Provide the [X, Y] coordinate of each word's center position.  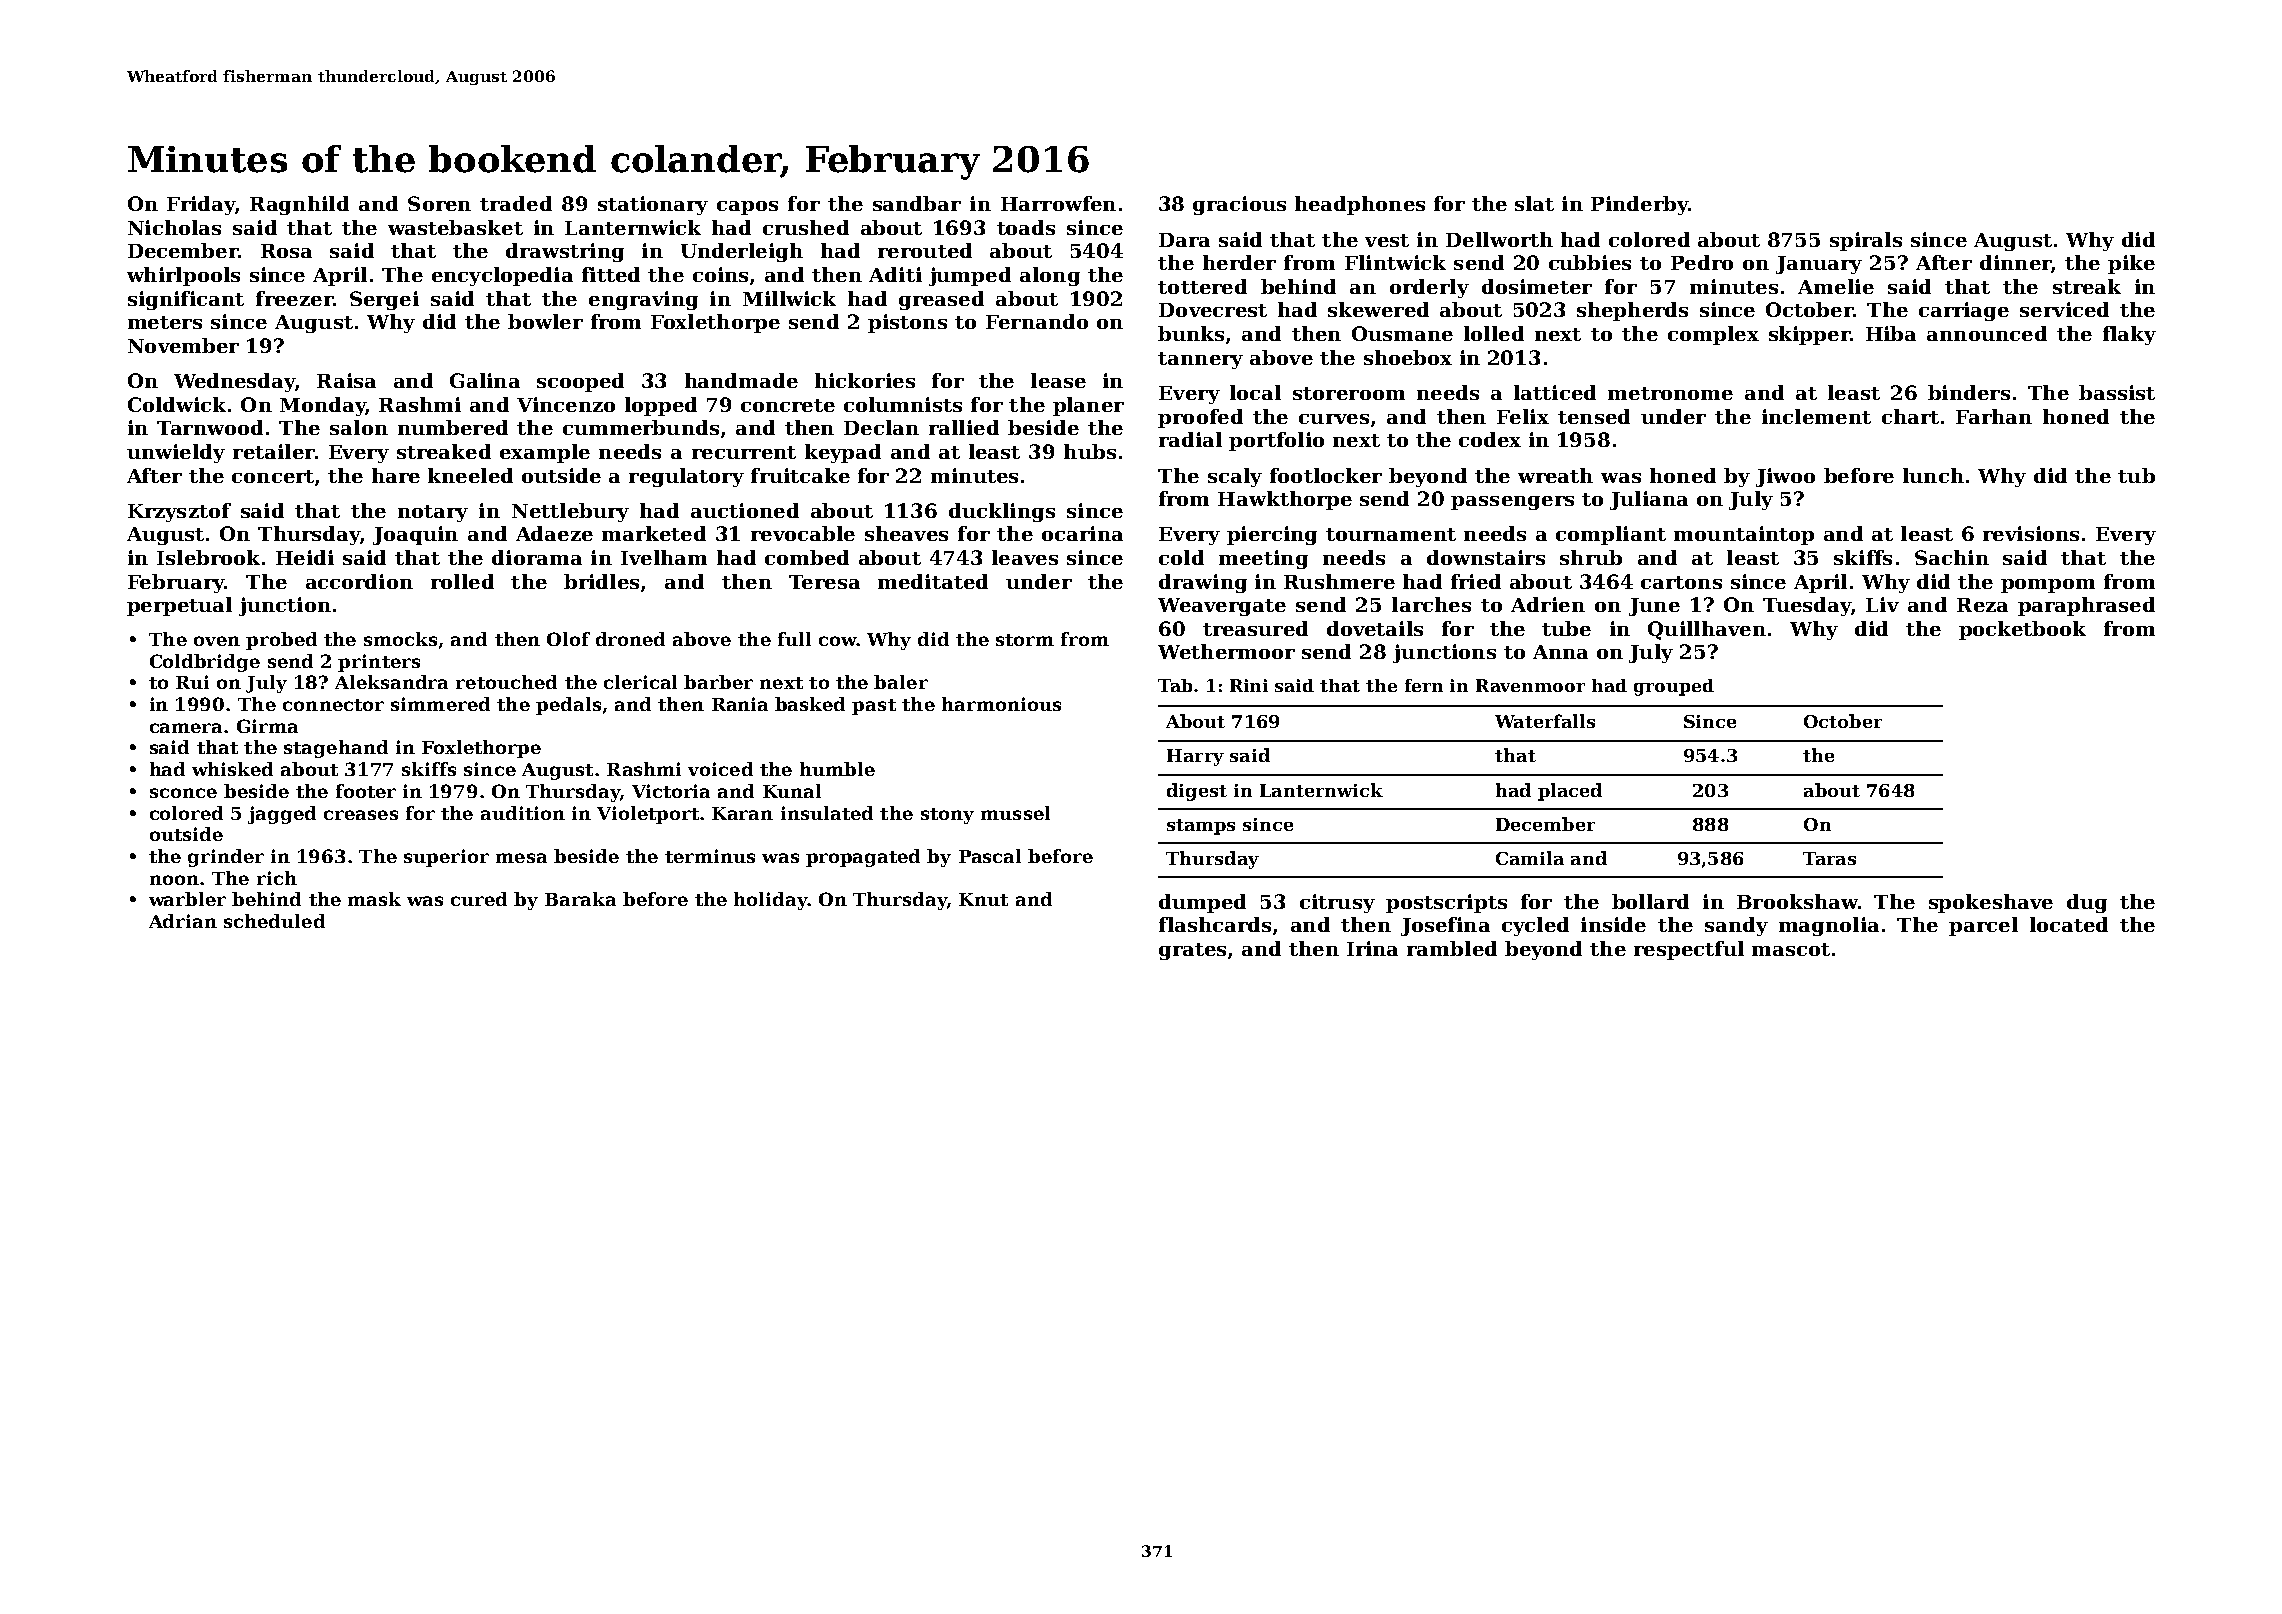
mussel [1015, 813]
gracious [1239, 205]
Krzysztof [179, 512]
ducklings [1002, 512]
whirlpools [183, 276]
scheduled [274, 921]
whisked [232, 769]
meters [165, 322]
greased [941, 300]
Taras [1829, 858]
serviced [2064, 309]
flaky [2129, 335]
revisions [2031, 533]
